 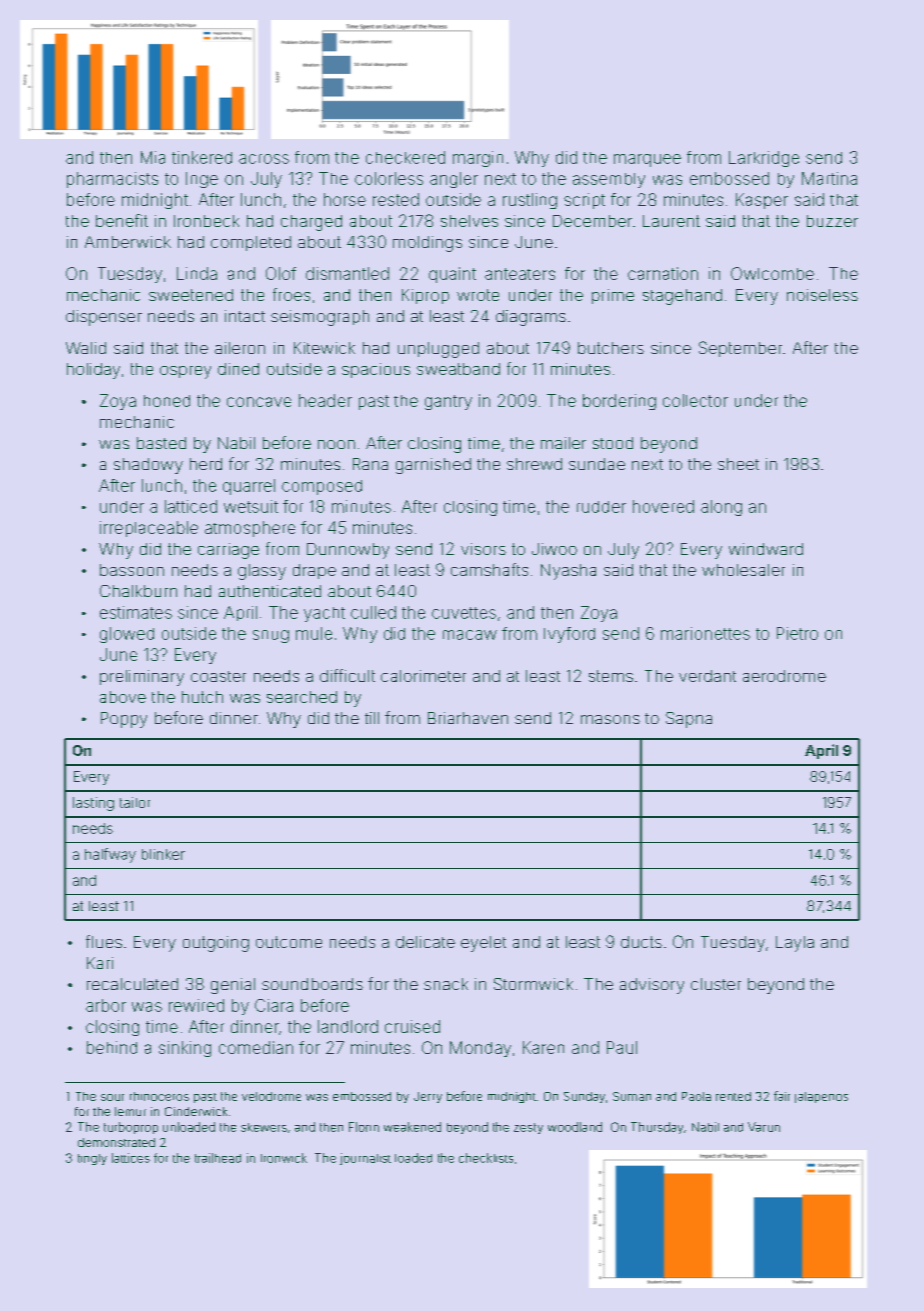 I want to click on wholesaler, so click(x=743, y=570).
